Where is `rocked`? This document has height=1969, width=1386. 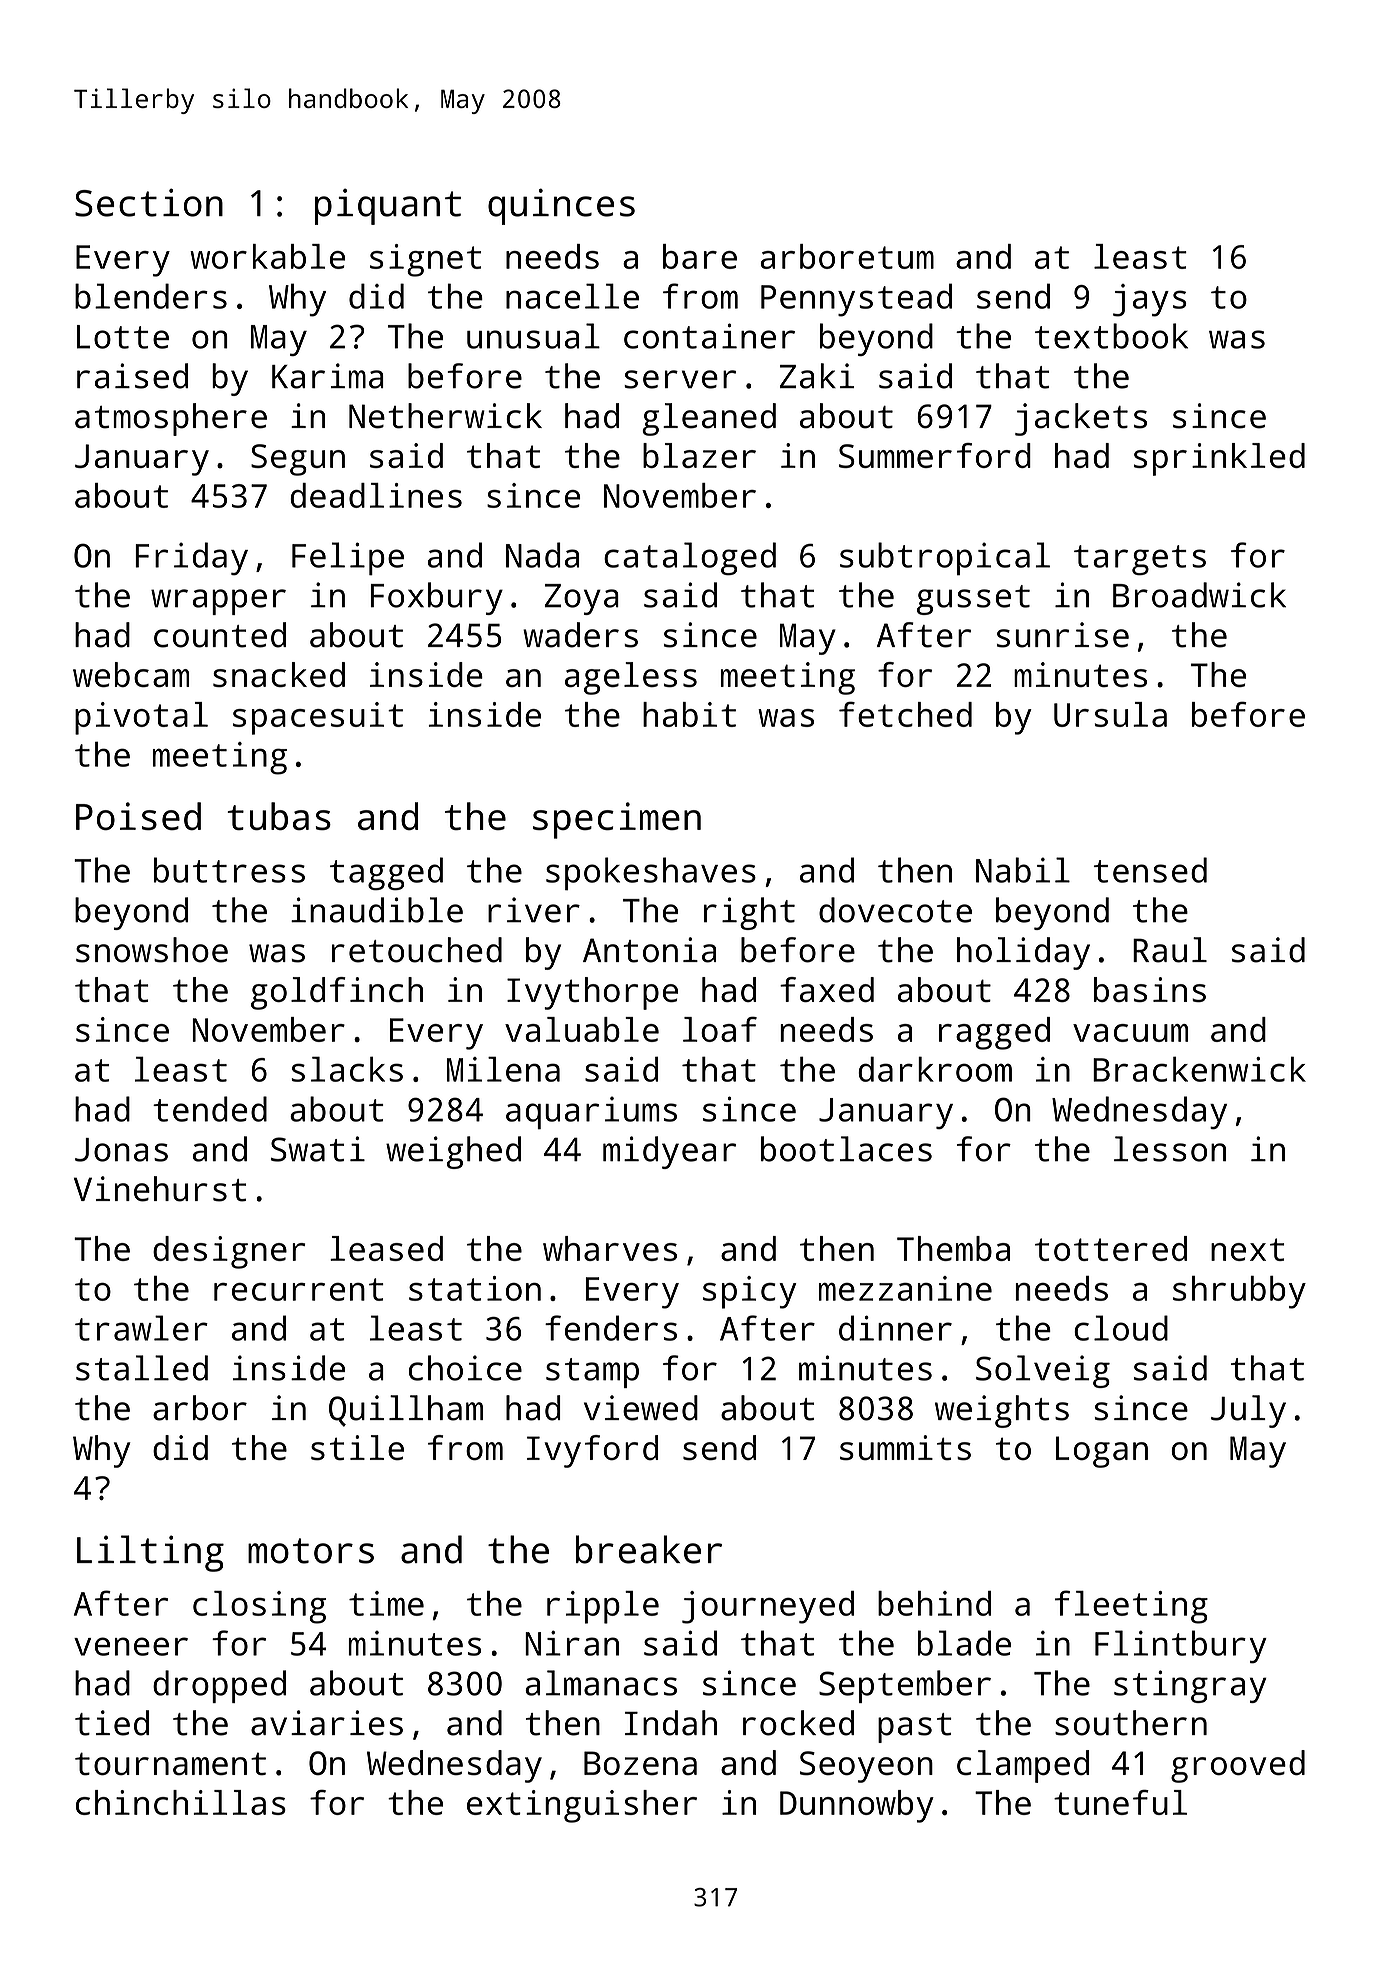 rocked is located at coordinates (798, 1723).
